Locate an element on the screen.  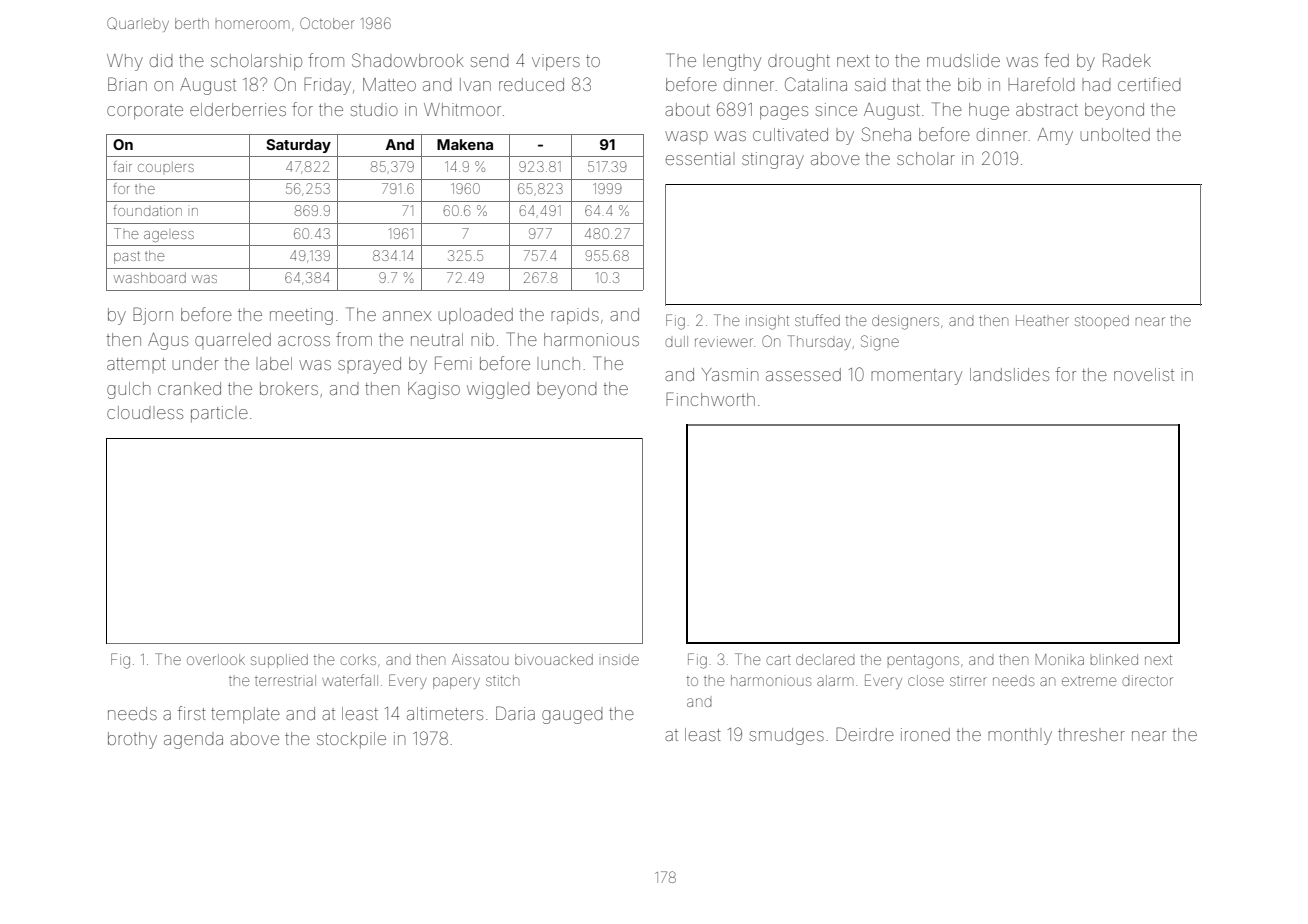
cart is located at coordinates (778, 660).
